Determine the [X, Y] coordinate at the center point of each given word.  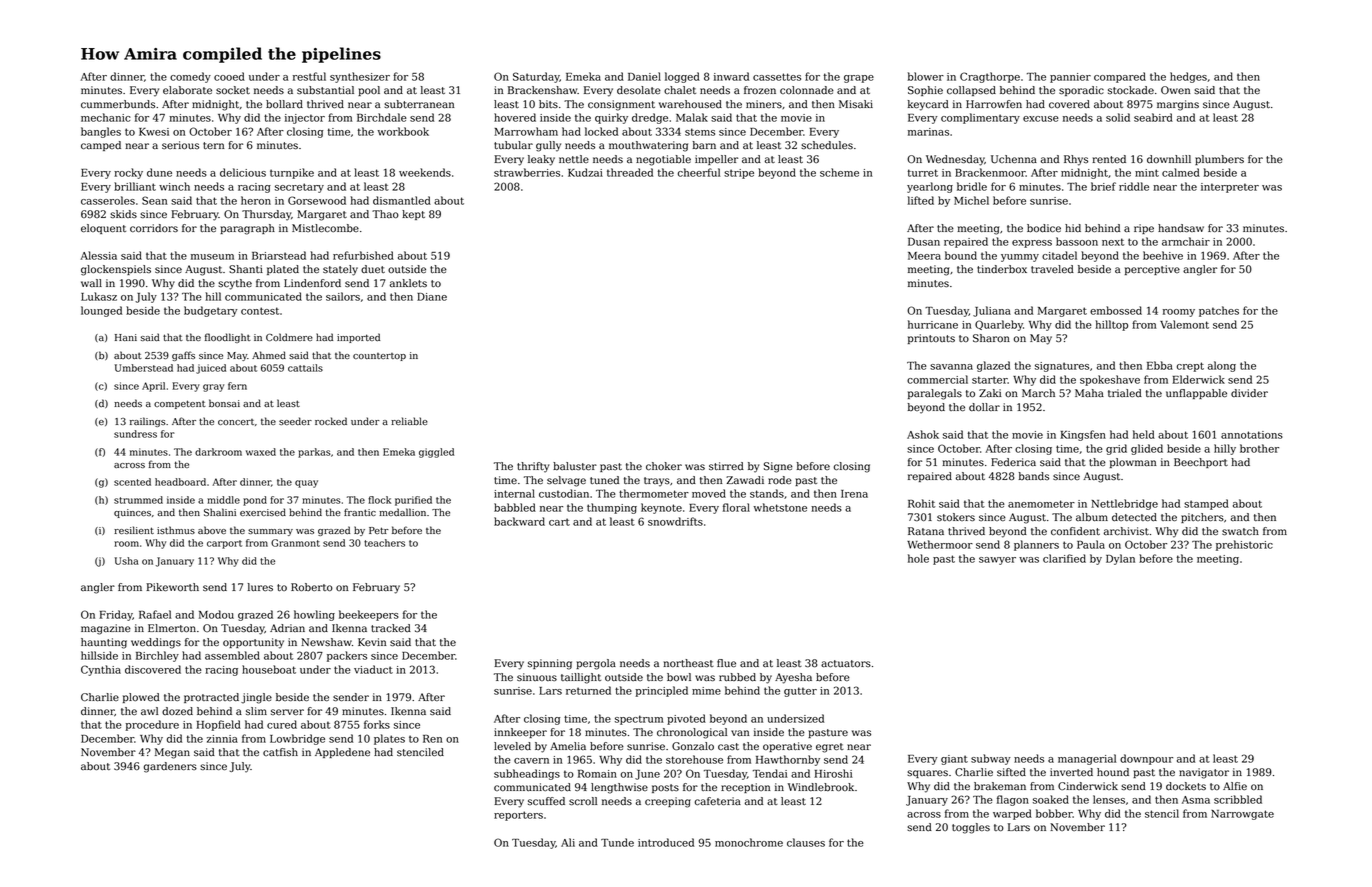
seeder [295, 421]
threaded [630, 172]
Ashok [923, 434]
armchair [1186, 241]
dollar [984, 407]
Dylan [1120, 559]
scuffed [546, 801]
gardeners [170, 767]
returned [588, 690]
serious [180, 145]
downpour [1146, 759]
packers [347, 656]
